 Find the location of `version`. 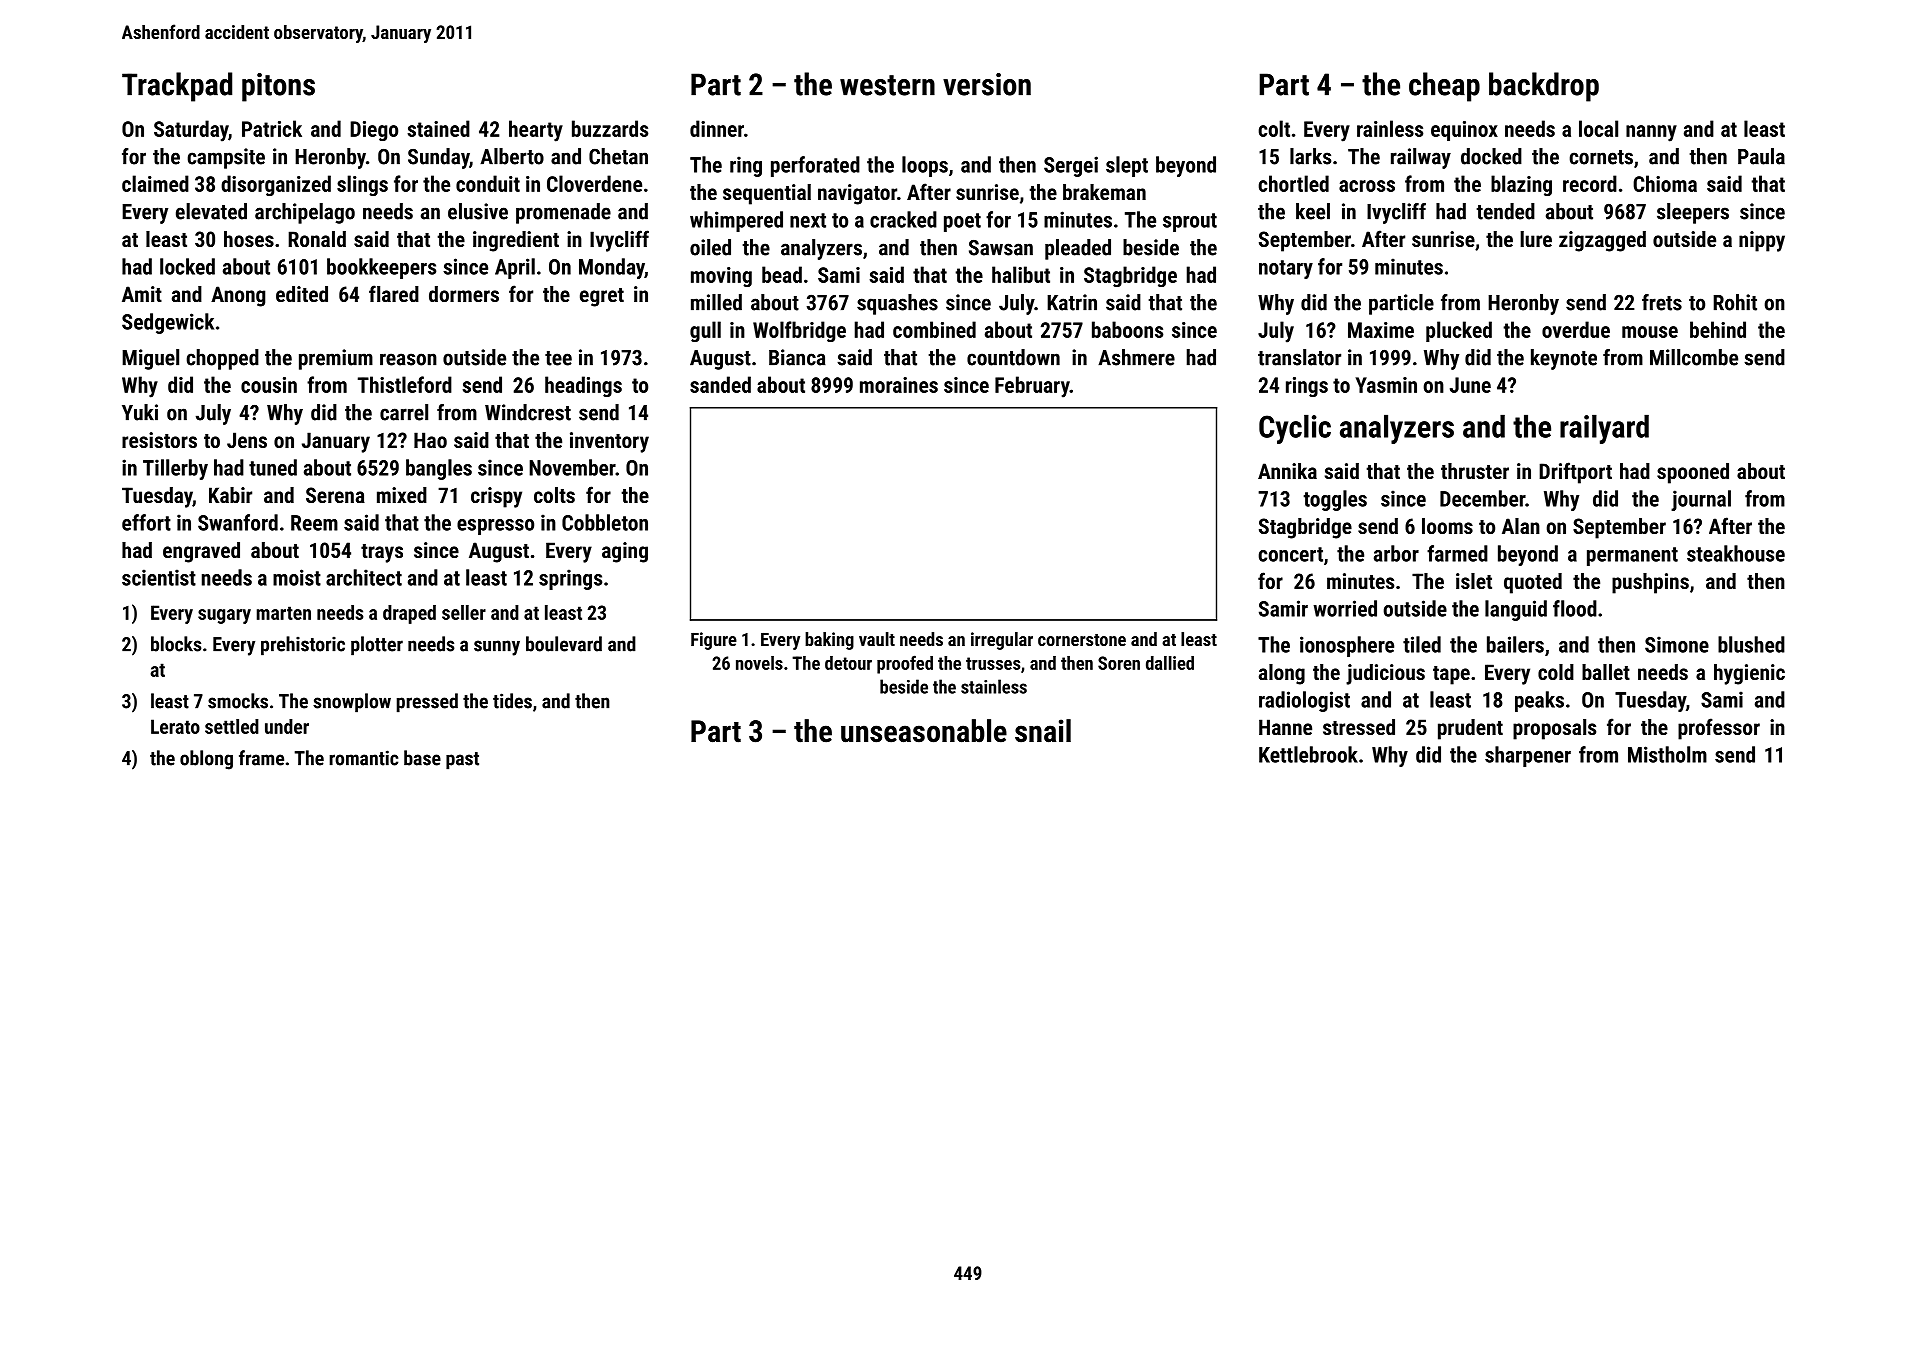

version is located at coordinates (987, 84).
